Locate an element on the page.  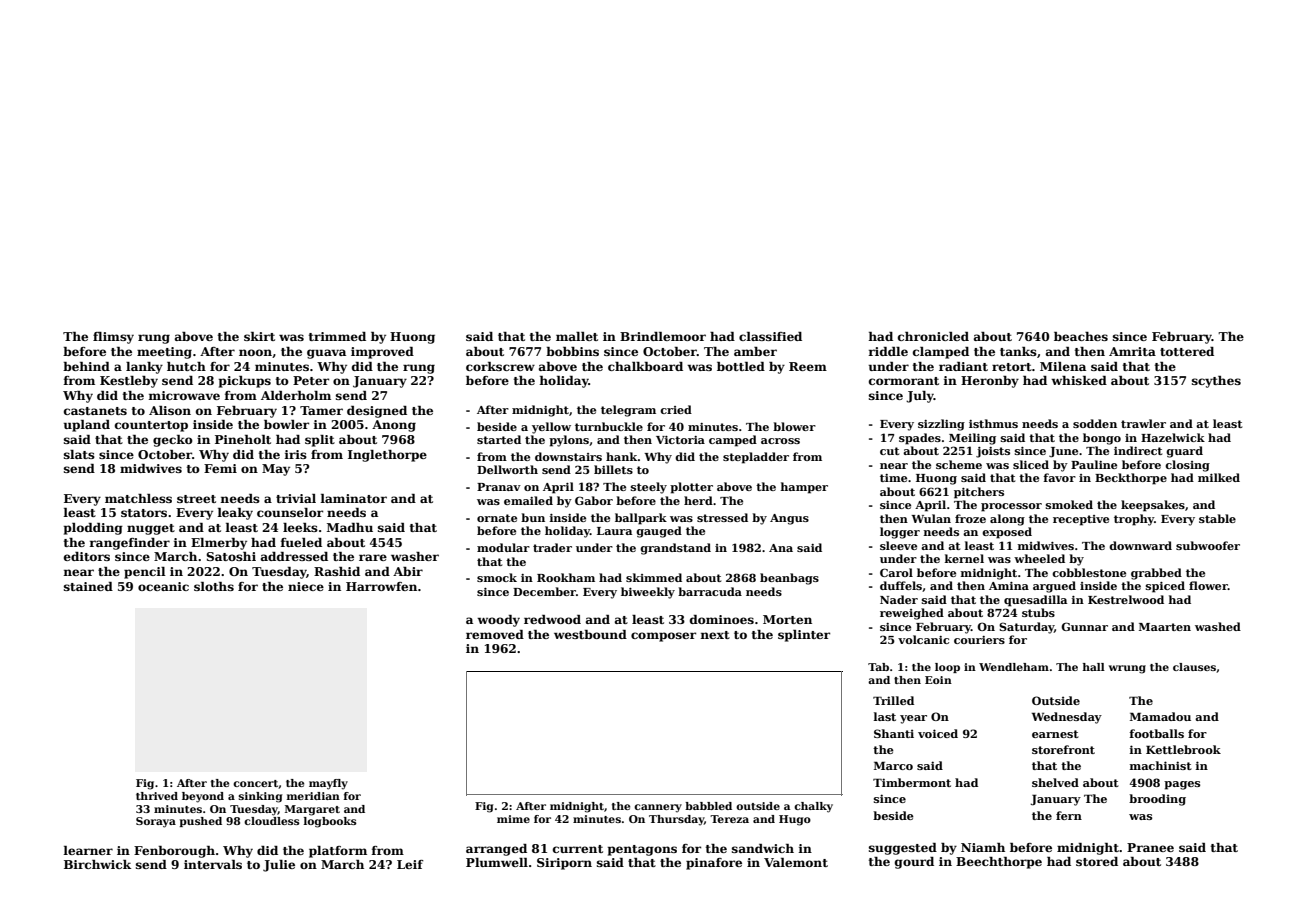
retort is located at coordinates (1012, 367).
